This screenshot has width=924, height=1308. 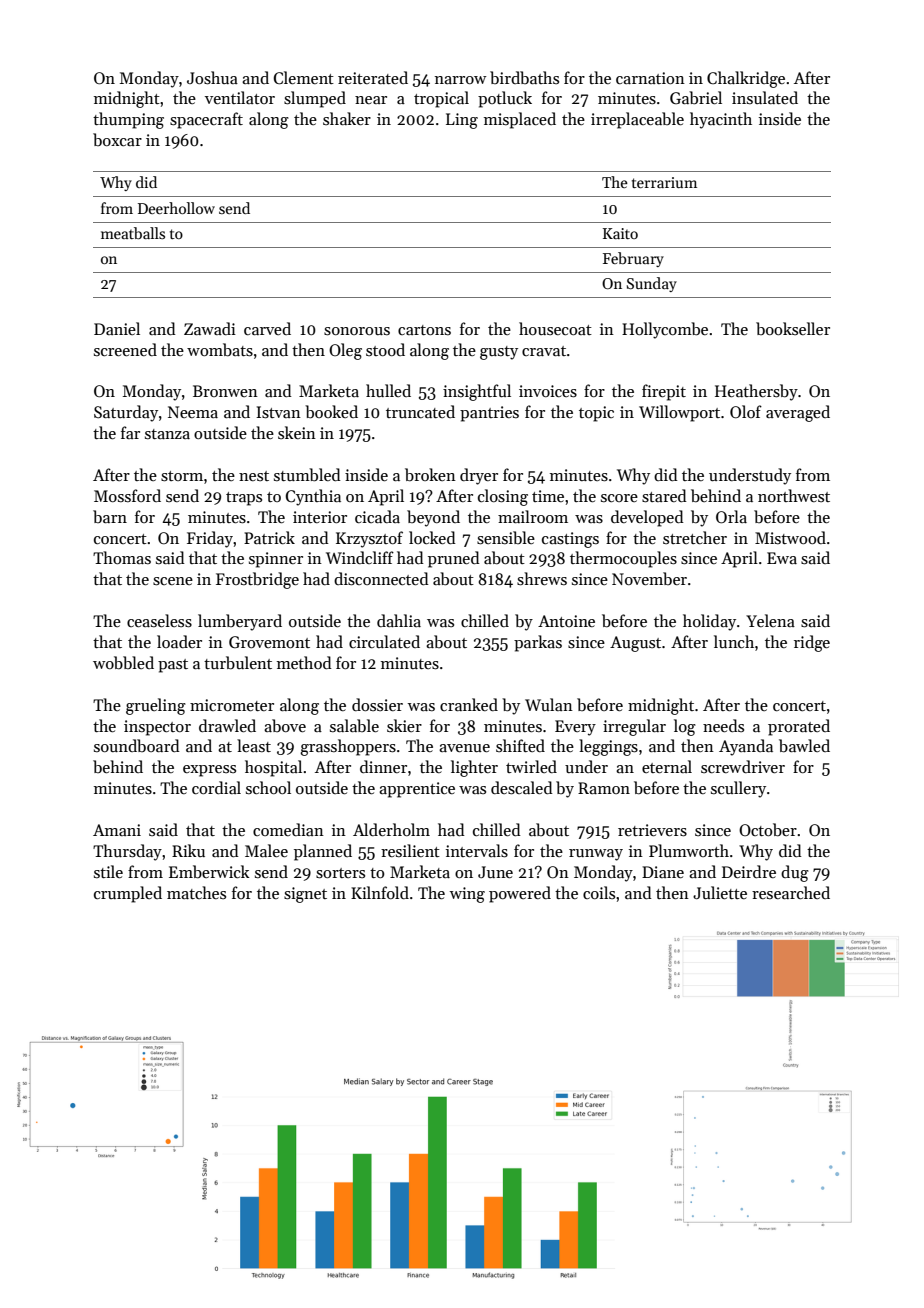 What do you see at coordinates (254, 745) in the screenshot?
I see `least` at bounding box center [254, 745].
